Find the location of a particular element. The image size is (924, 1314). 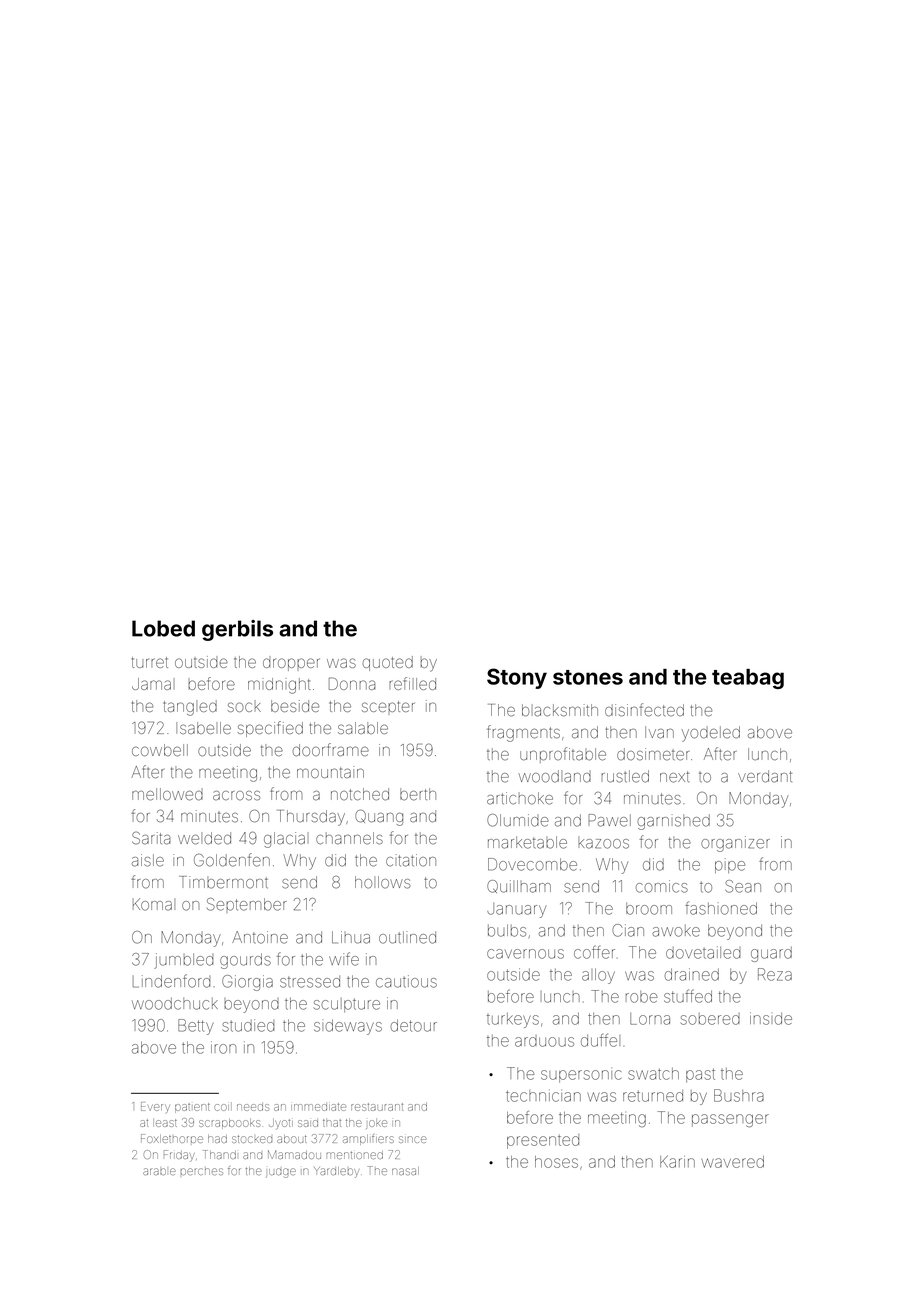

quoted is located at coordinates (388, 663).
